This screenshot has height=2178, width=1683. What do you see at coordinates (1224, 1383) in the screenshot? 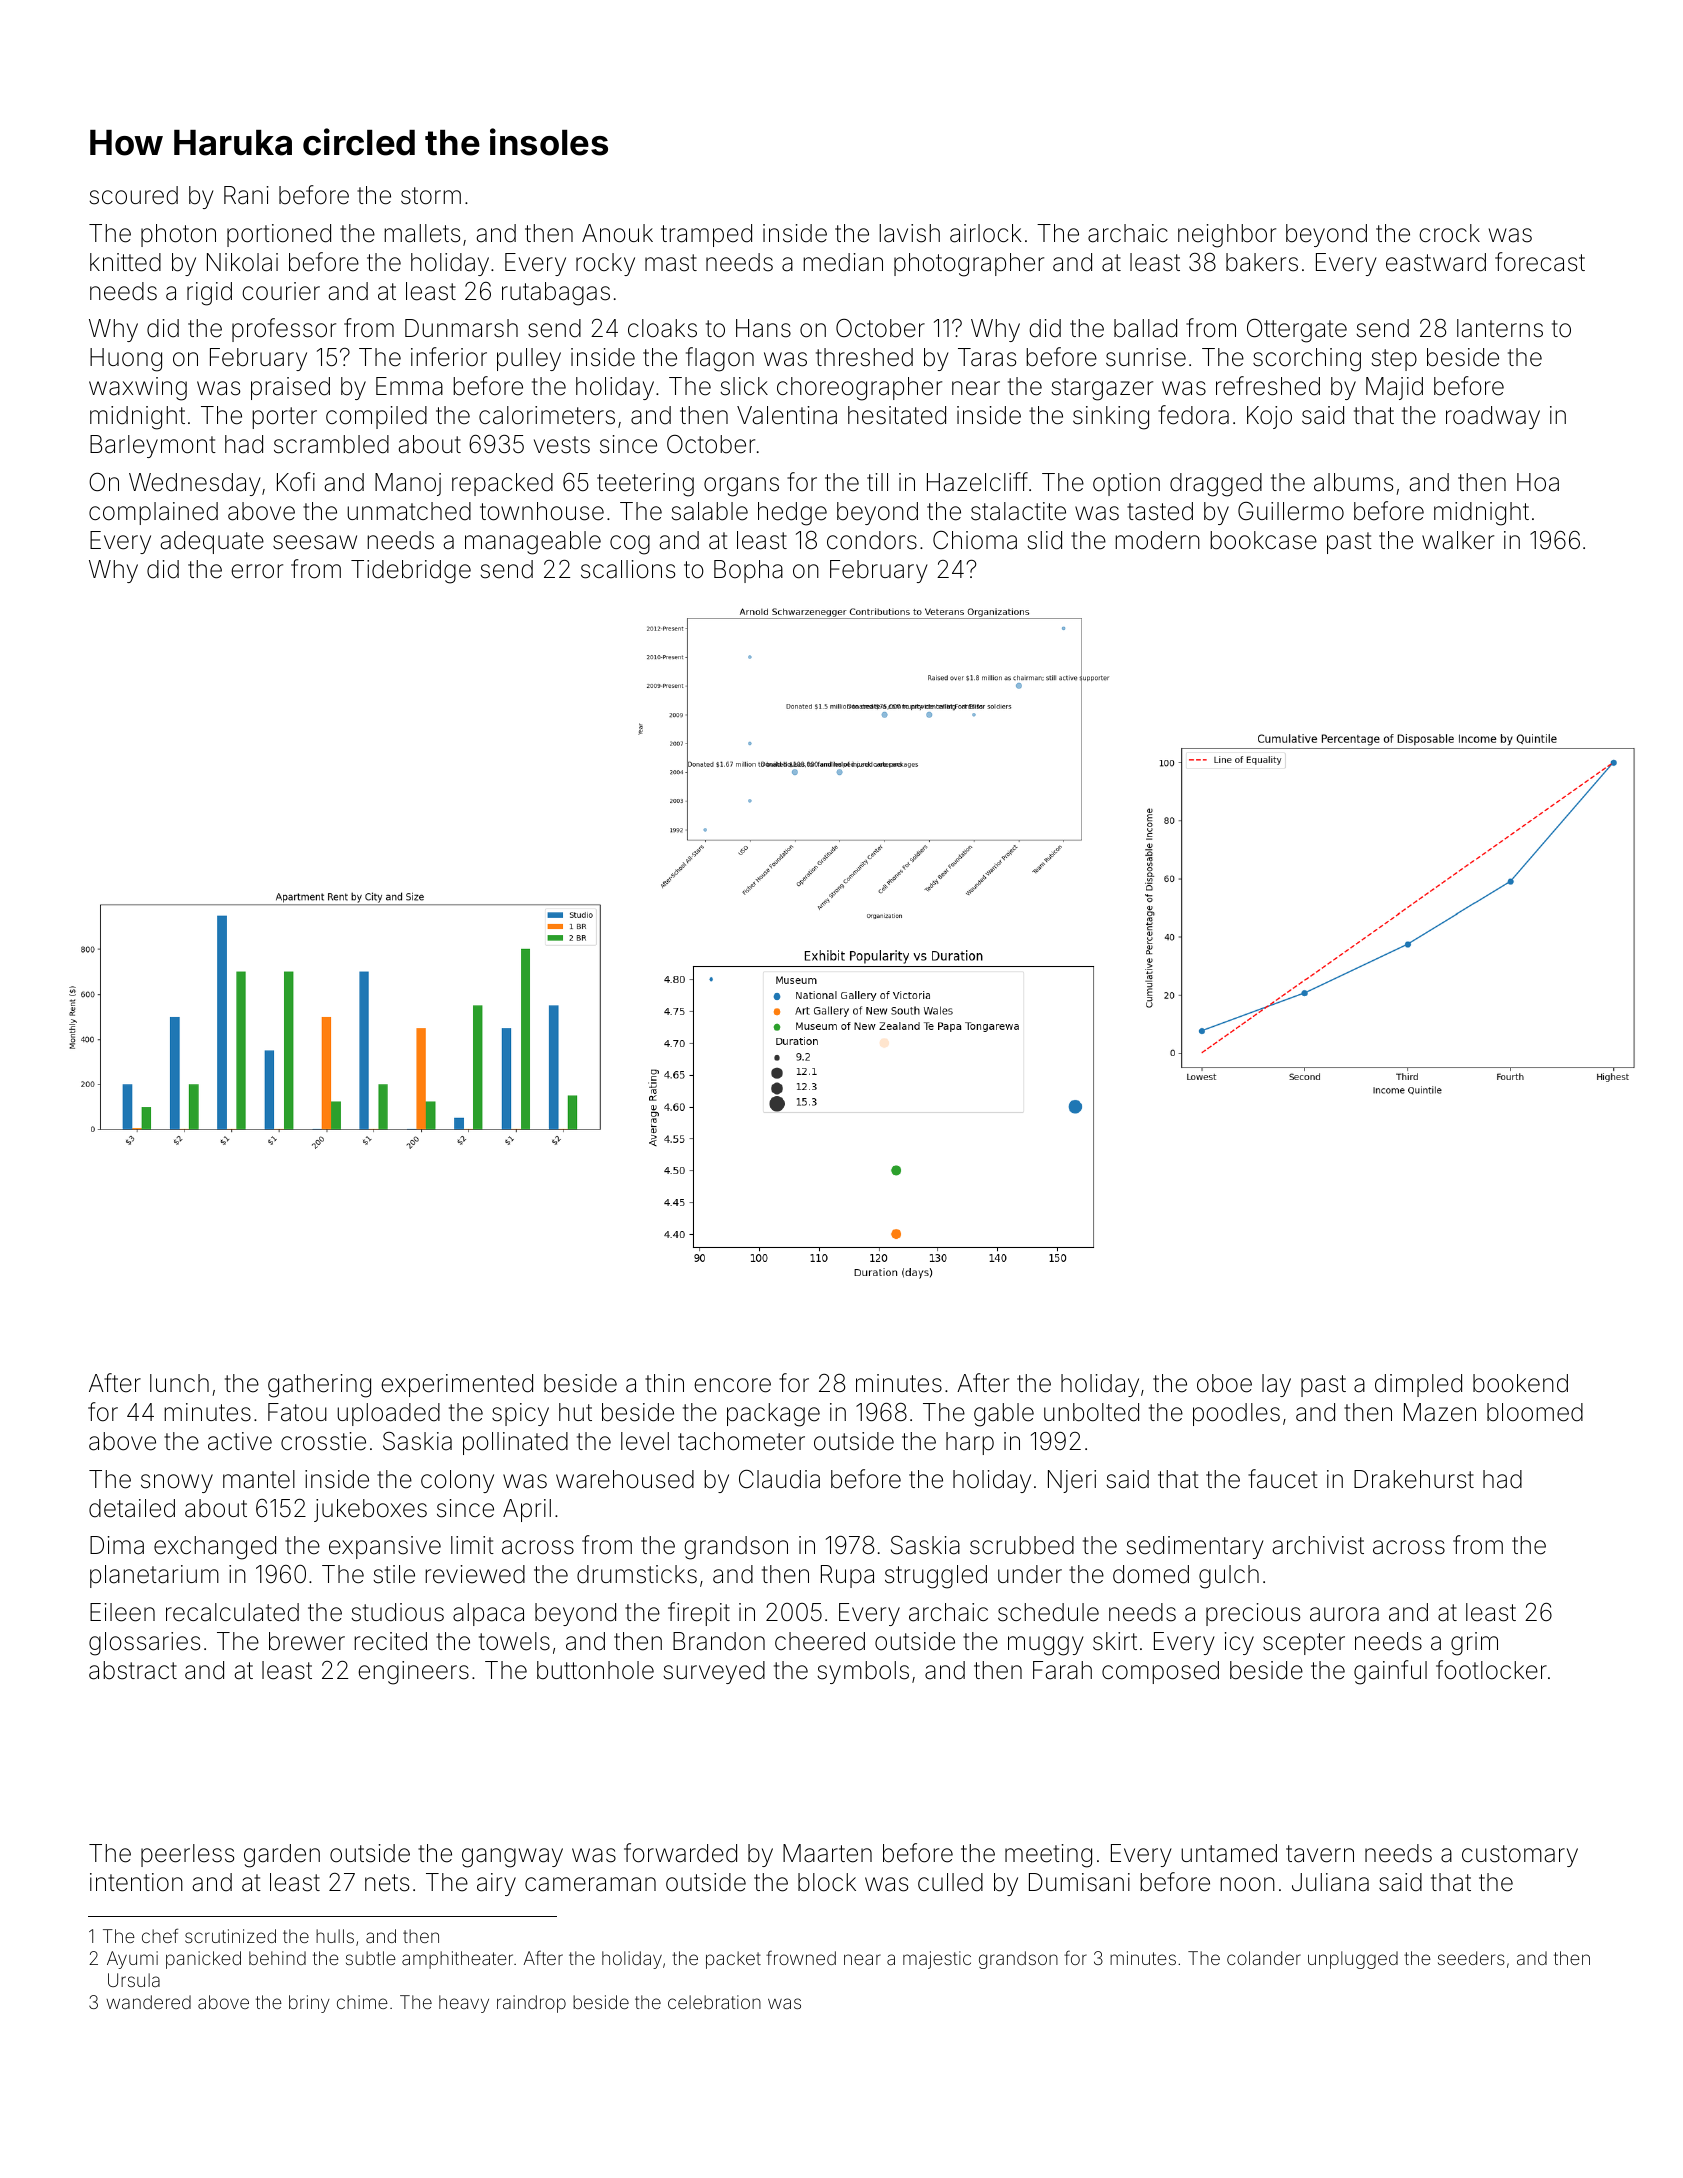
I see `oboe` at bounding box center [1224, 1383].
